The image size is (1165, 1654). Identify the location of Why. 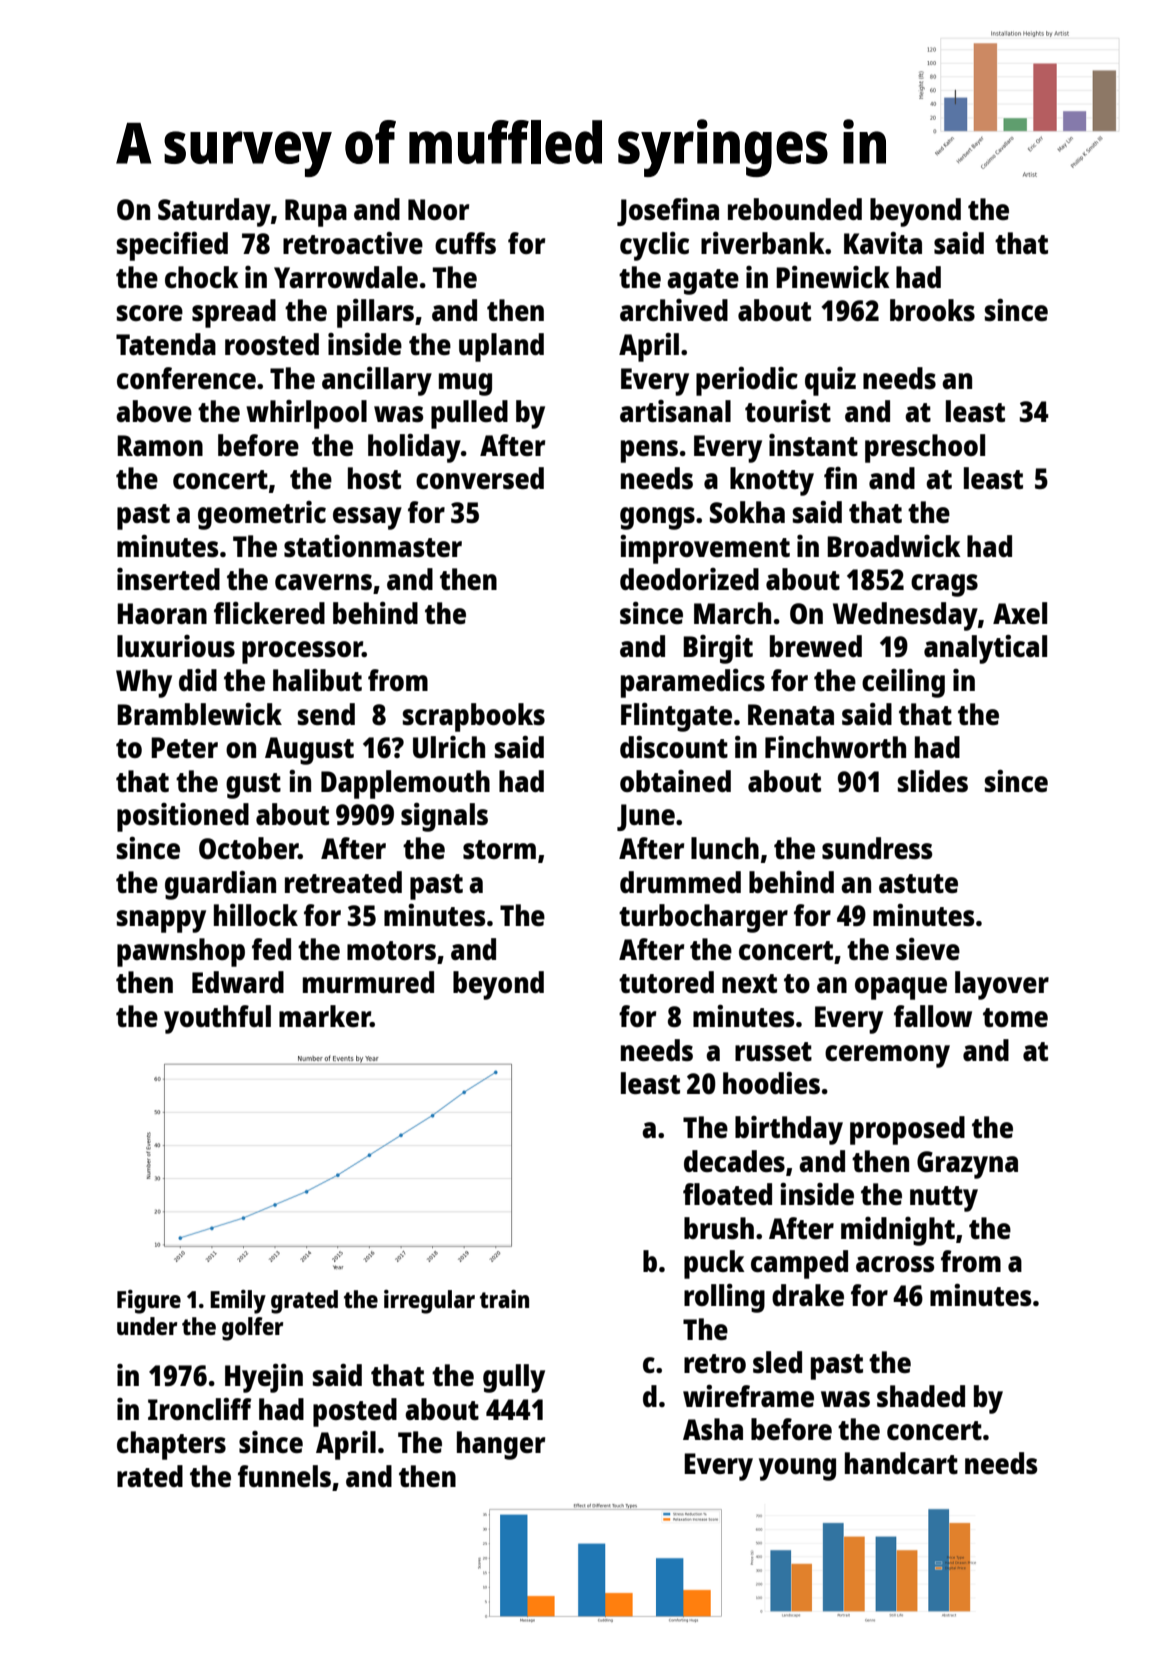
(144, 683).
